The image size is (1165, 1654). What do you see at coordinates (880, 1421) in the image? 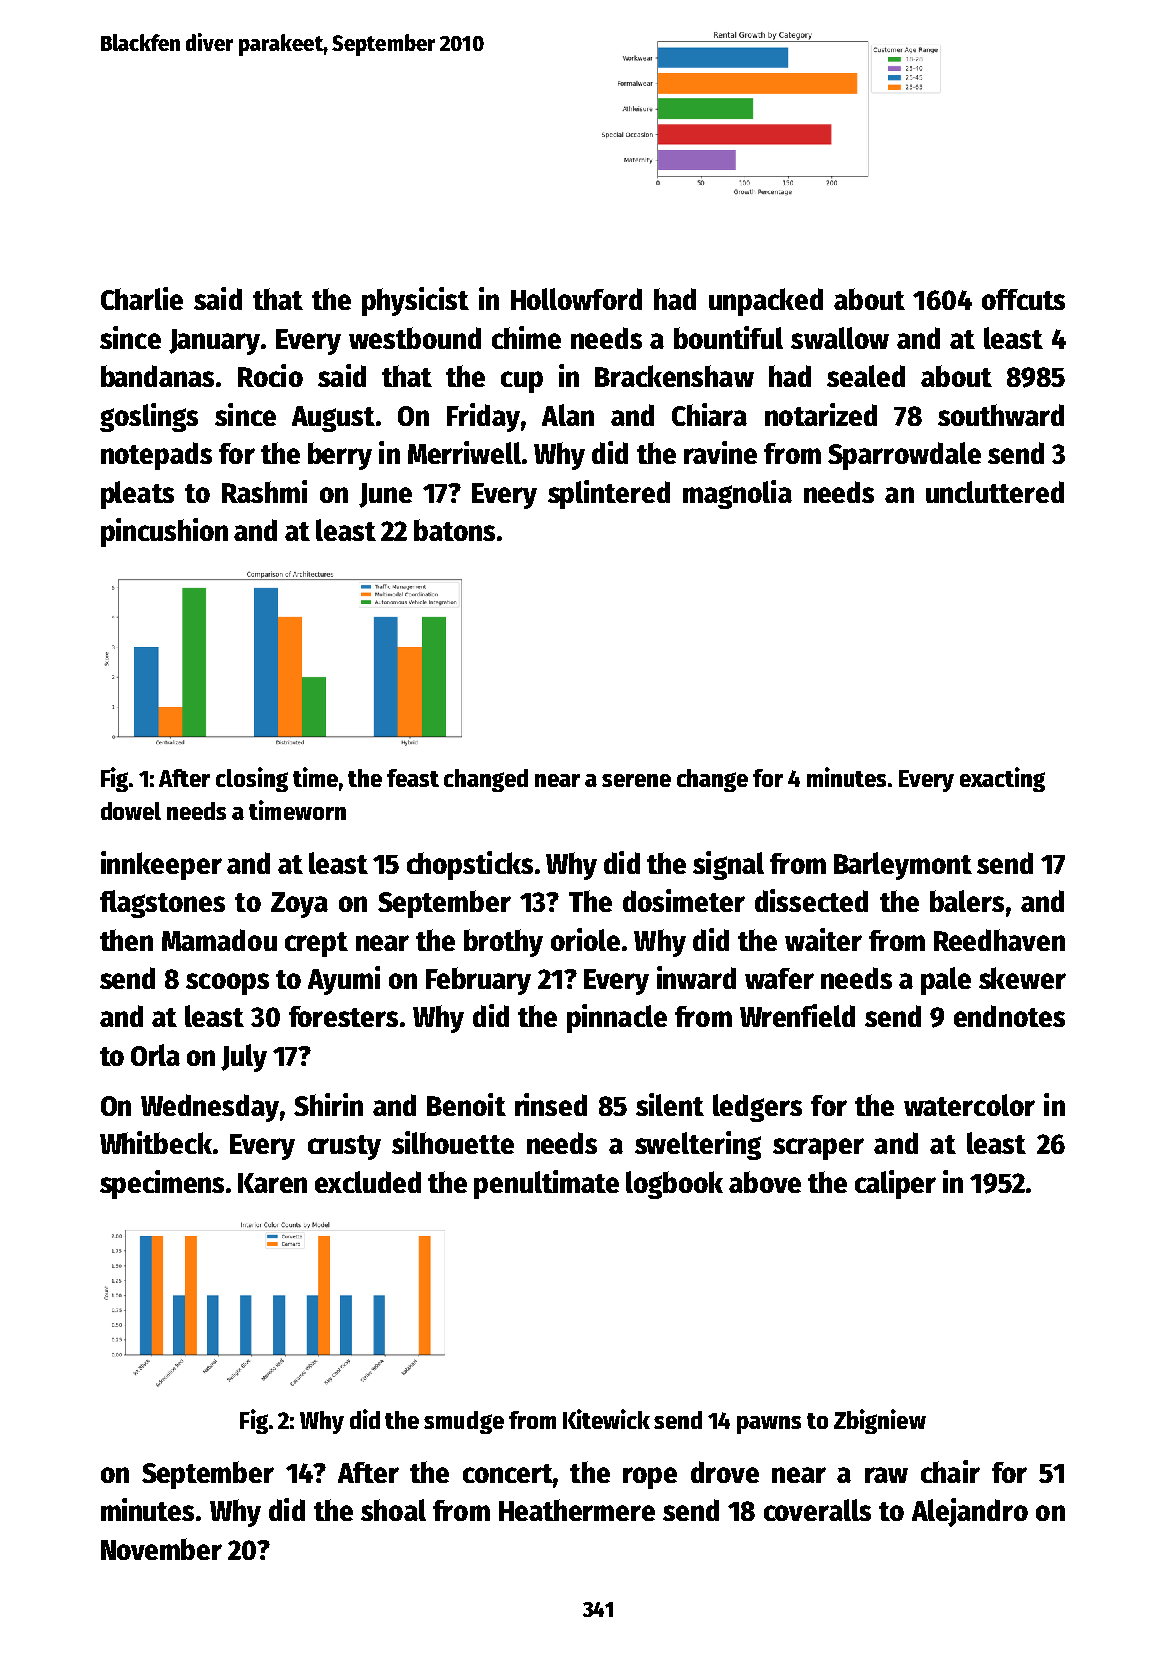
I see `Zbigniew` at bounding box center [880, 1421].
